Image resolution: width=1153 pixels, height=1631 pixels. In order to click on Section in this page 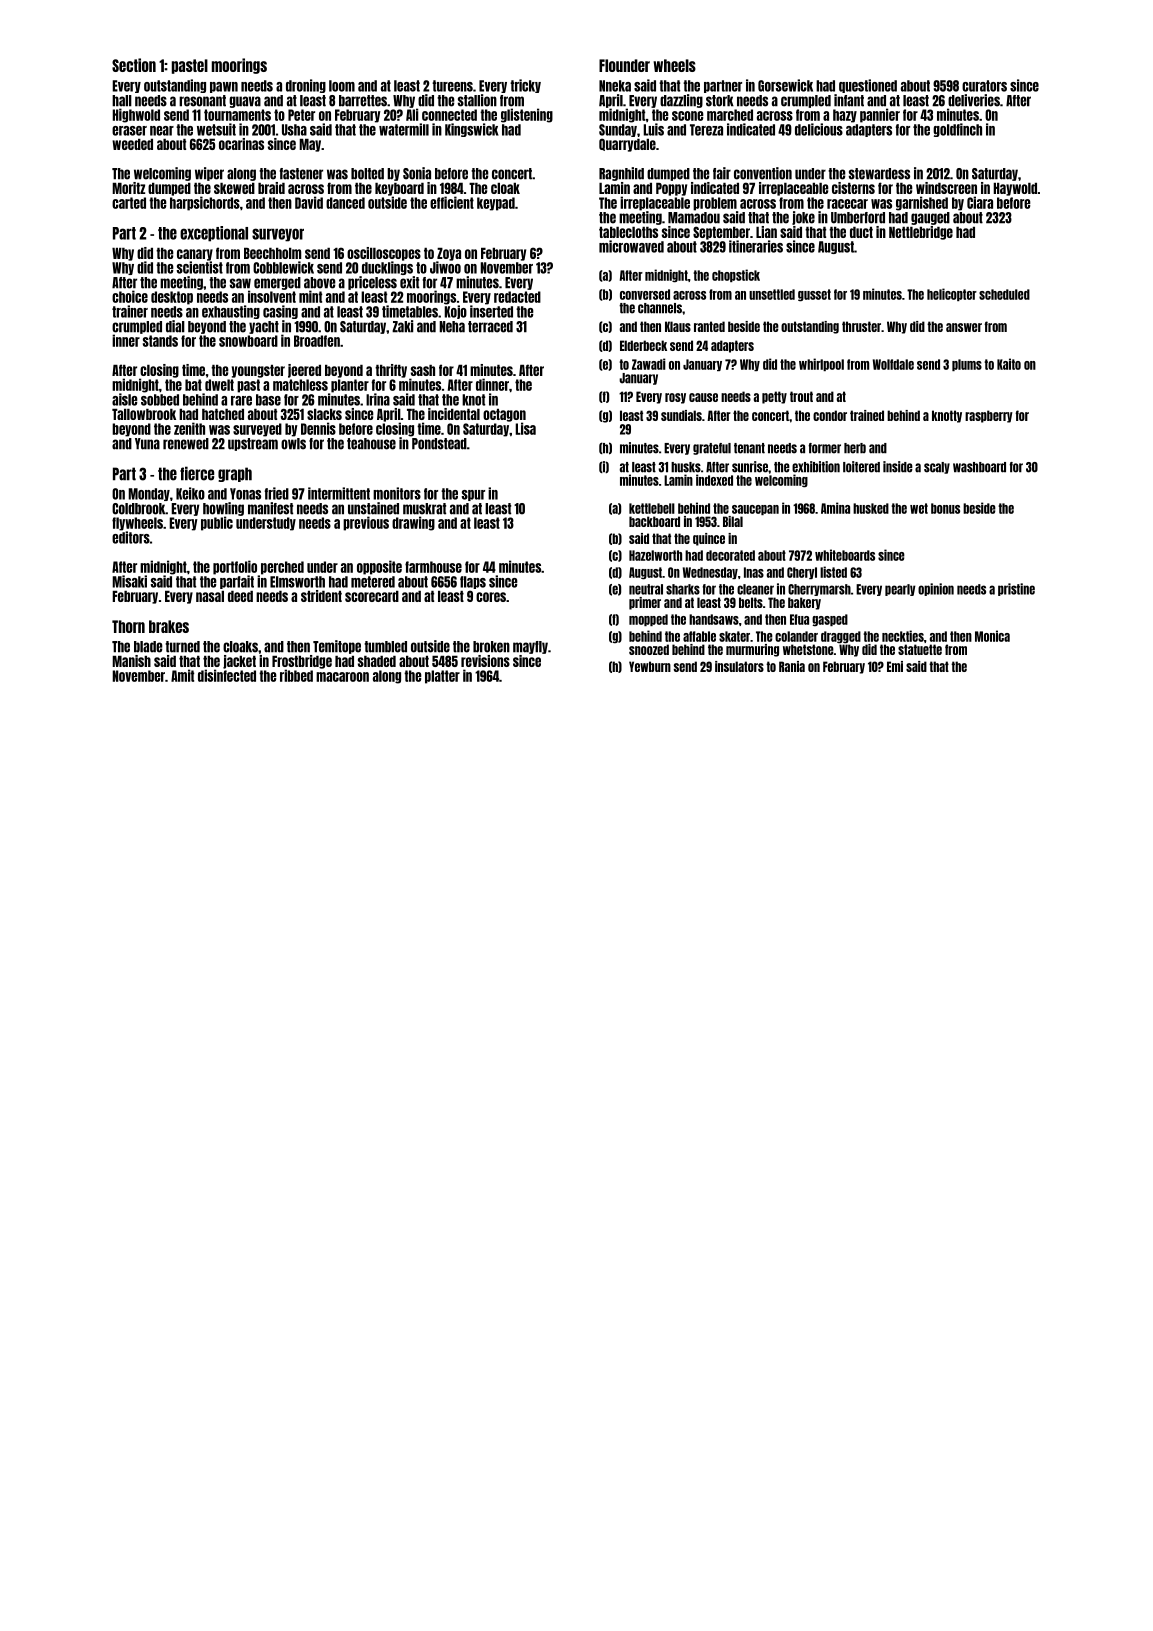, I will do `click(134, 65)`.
